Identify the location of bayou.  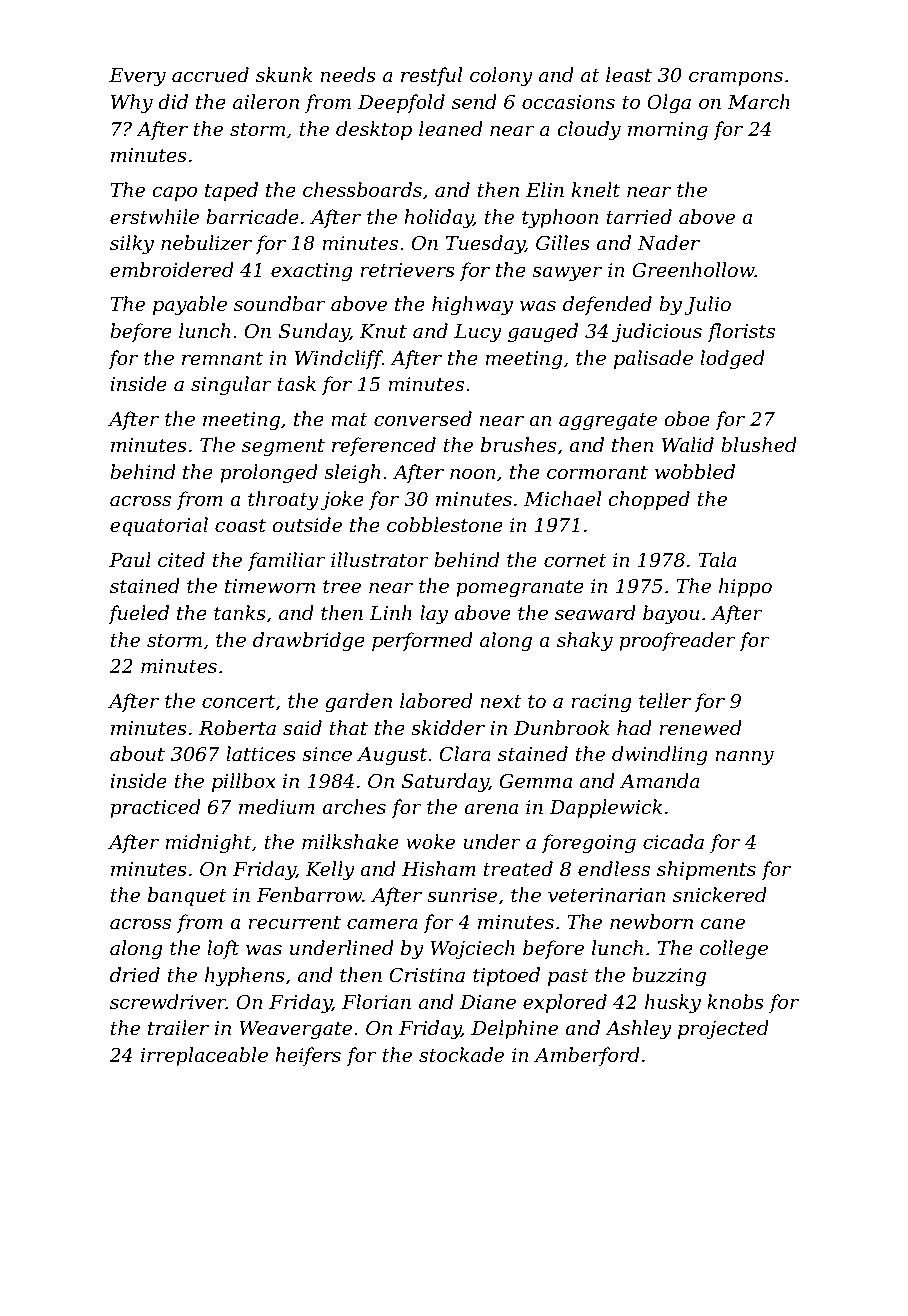
(671, 615).
